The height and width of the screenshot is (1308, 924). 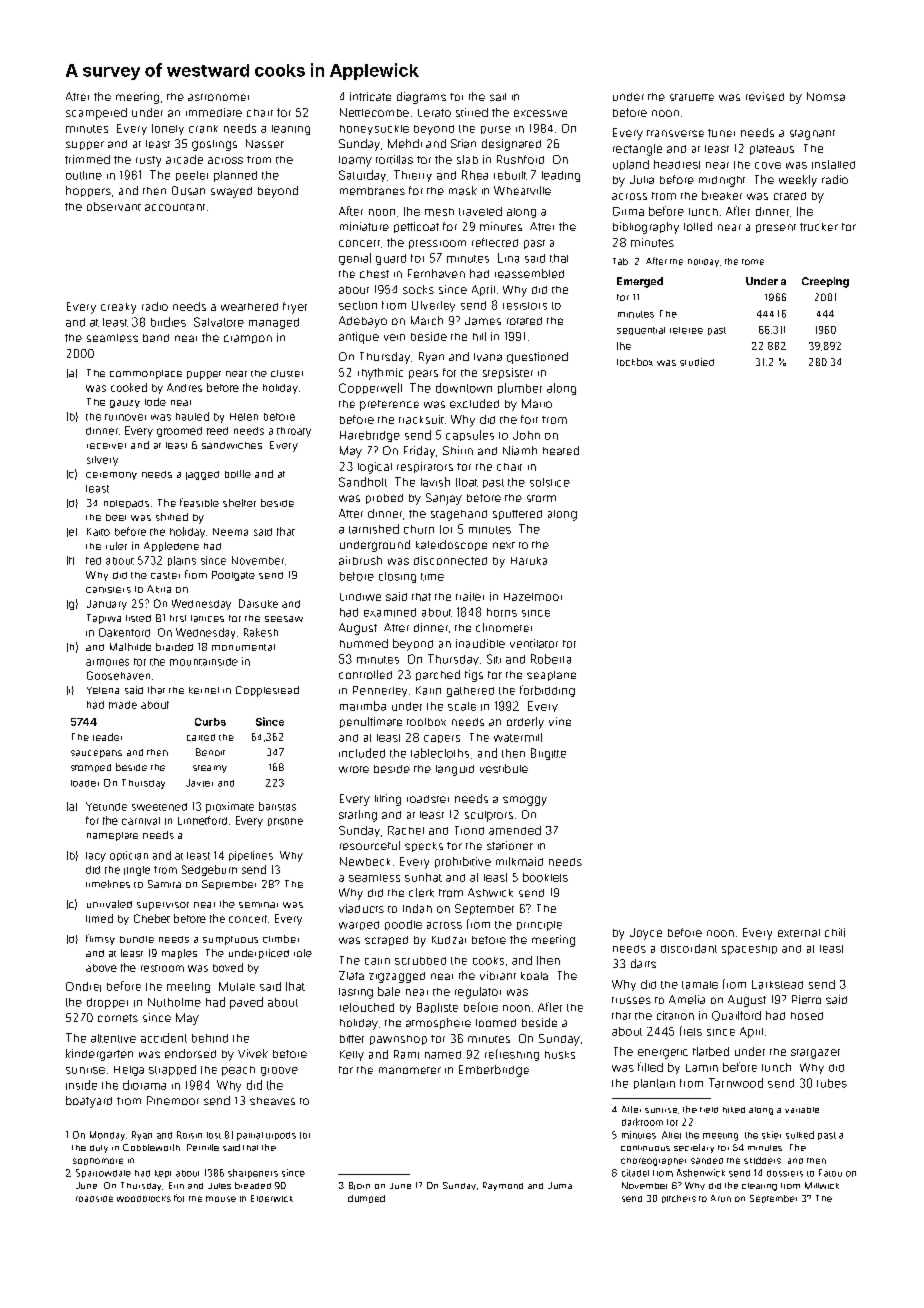 I want to click on tortillas, so click(x=394, y=159).
